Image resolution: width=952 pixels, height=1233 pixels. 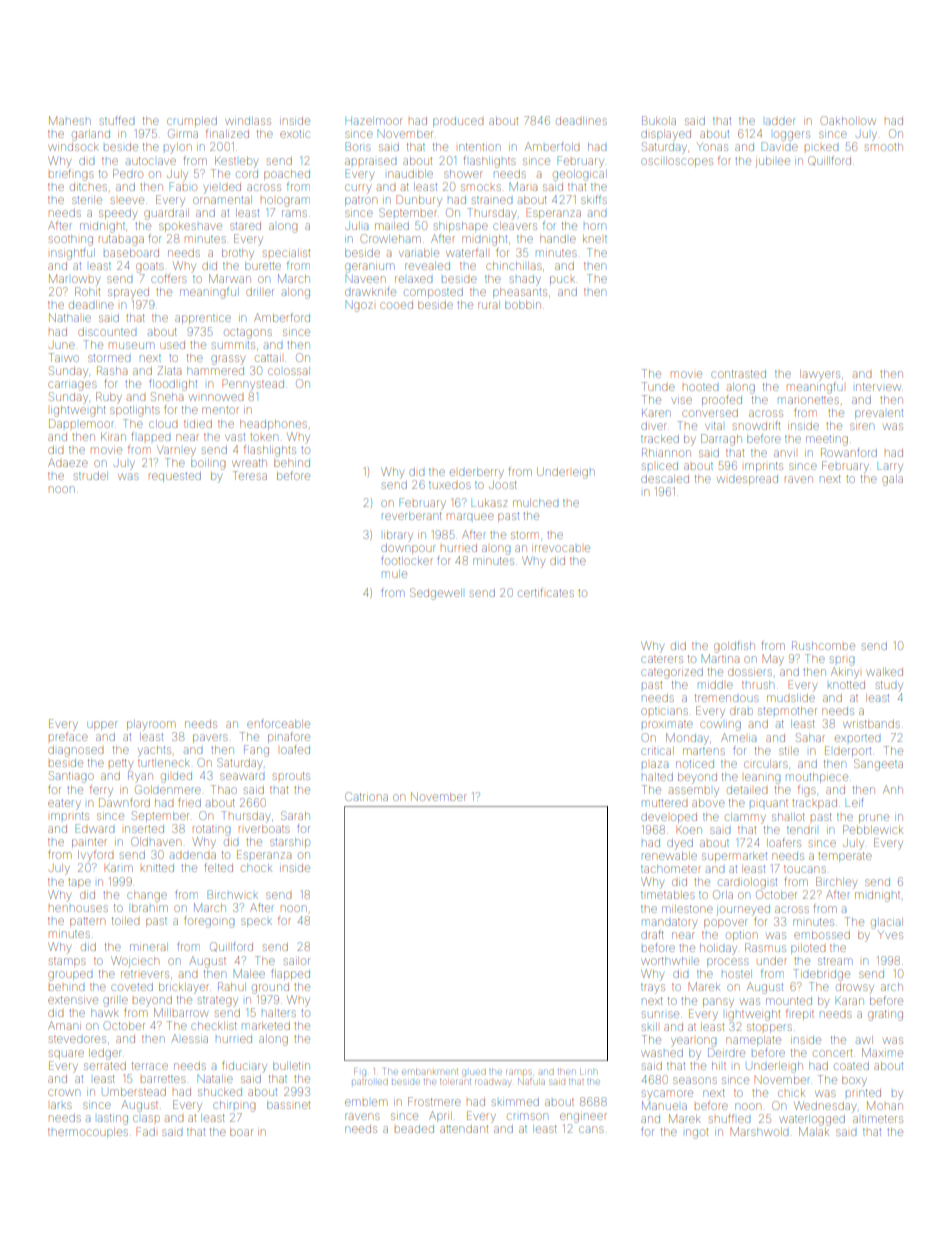 What do you see at coordinates (489, 305) in the image?
I see `rural` at bounding box center [489, 305].
